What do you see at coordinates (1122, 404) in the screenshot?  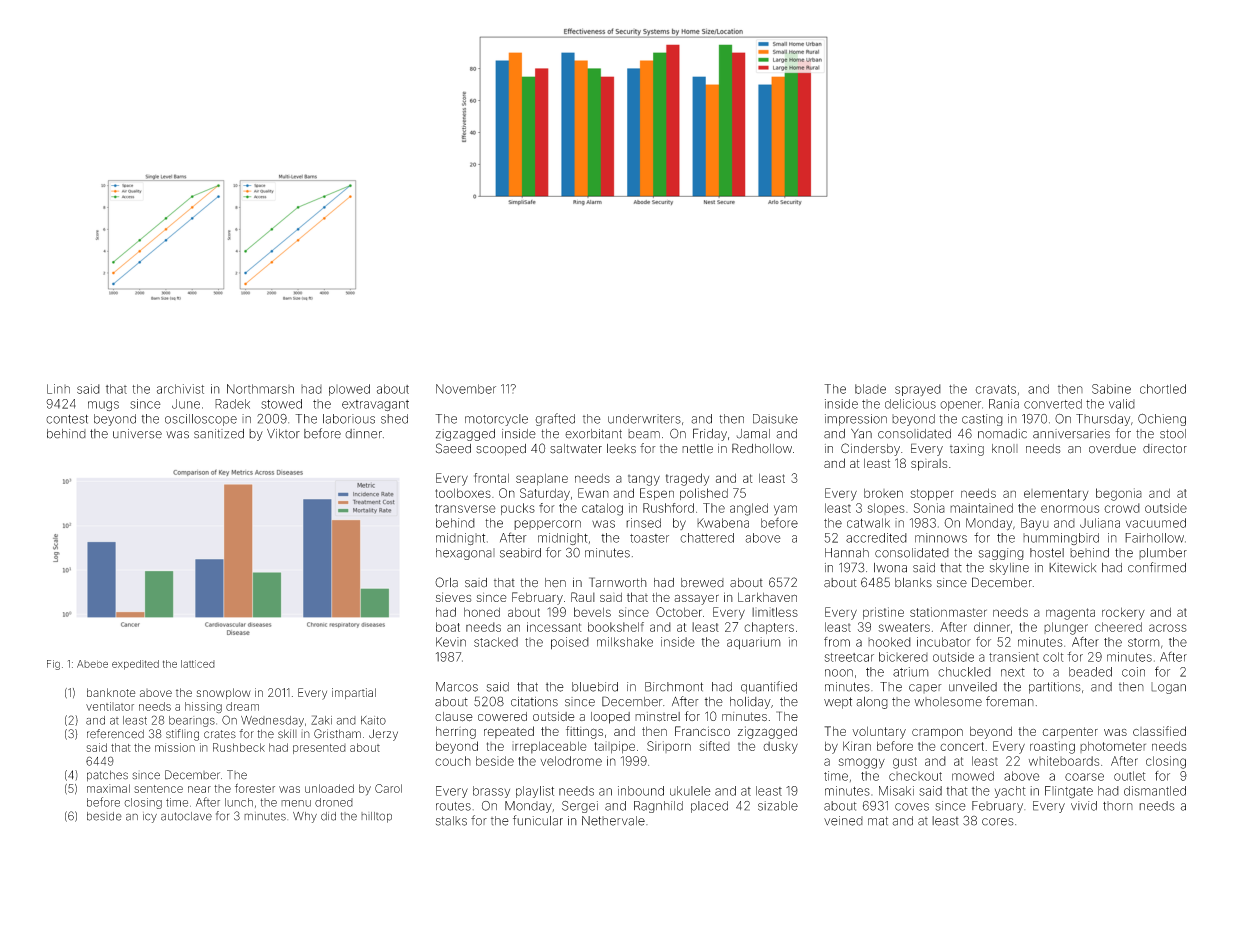 I see `valid` at bounding box center [1122, 404].
